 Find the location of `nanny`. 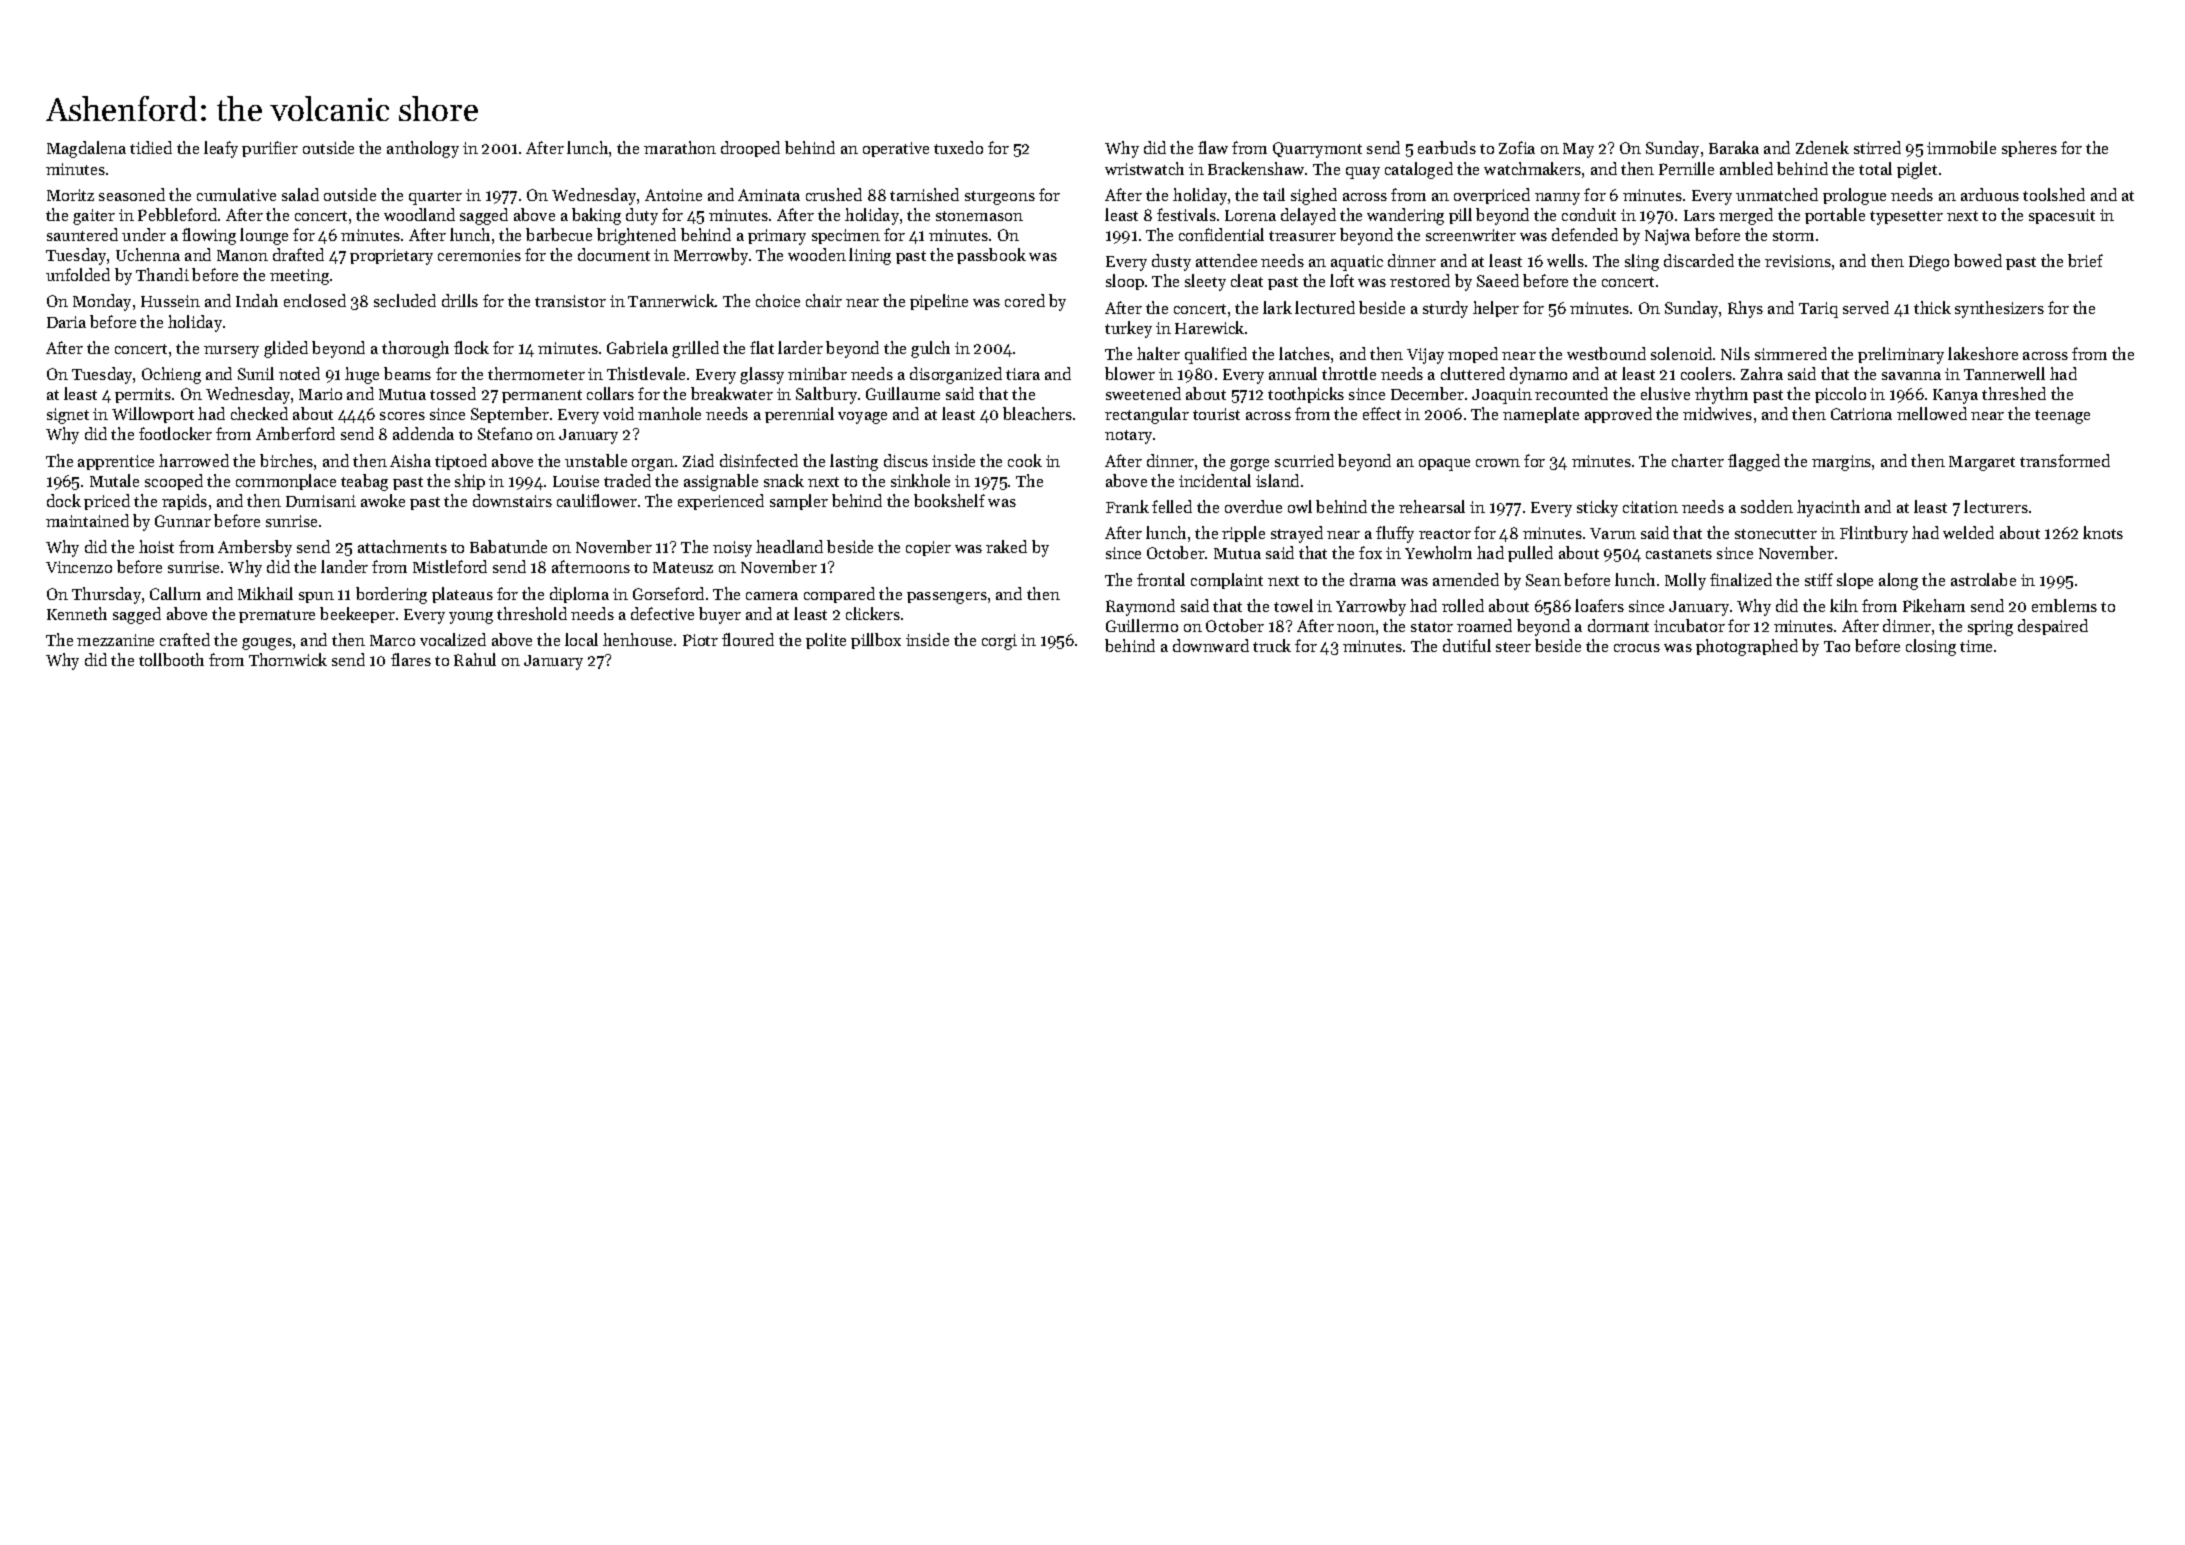

nanny is located at coordinates (1557, 199).
